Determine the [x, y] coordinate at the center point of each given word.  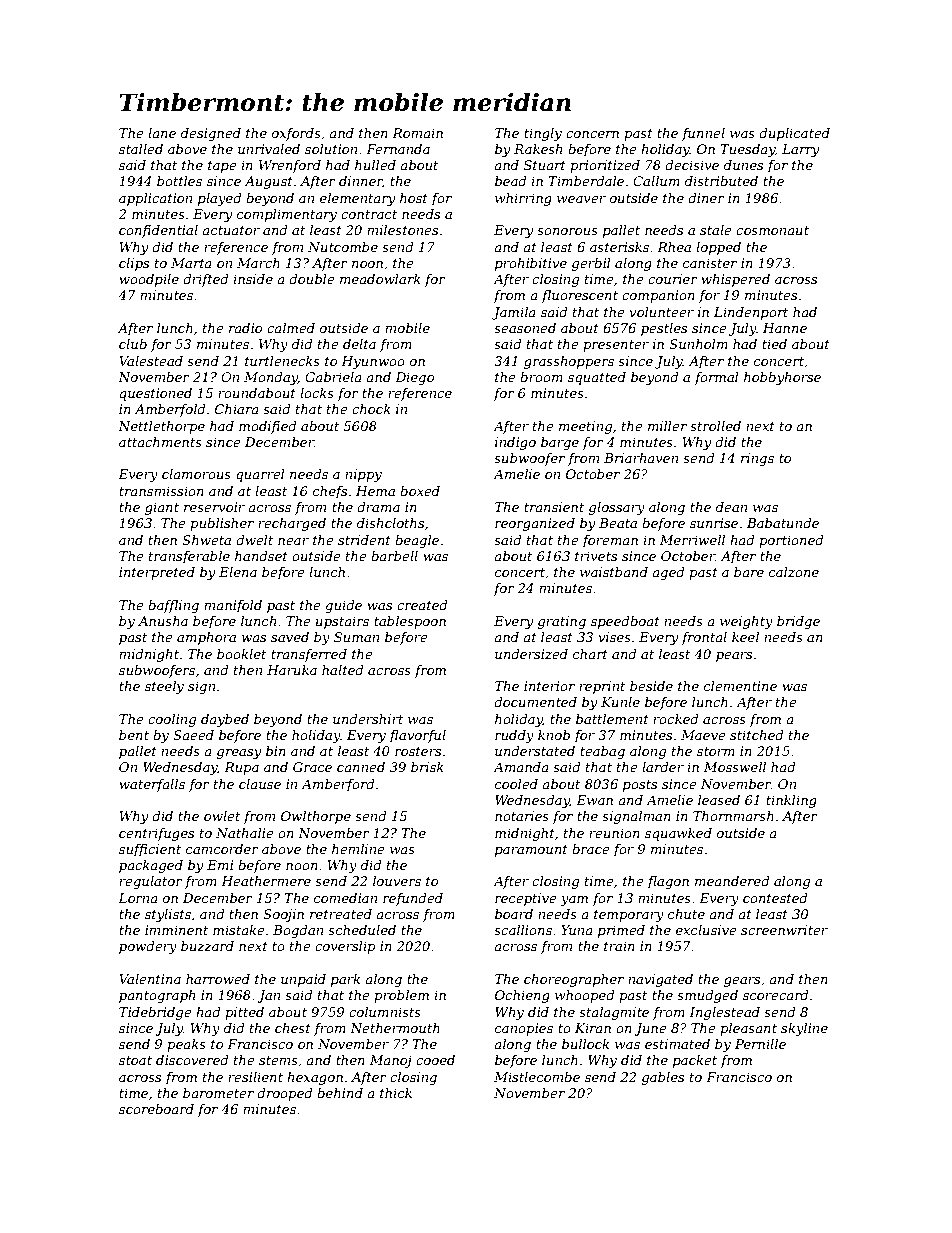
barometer [218, 1093]
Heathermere [266, 881]
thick [396, 1093]
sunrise [714, 523]
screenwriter [784, 930]
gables [663, 1078]
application [155, 199]
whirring [523, 199]
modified [268, 427]
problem [401, 996]
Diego [414, 378]
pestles [664, 329]
